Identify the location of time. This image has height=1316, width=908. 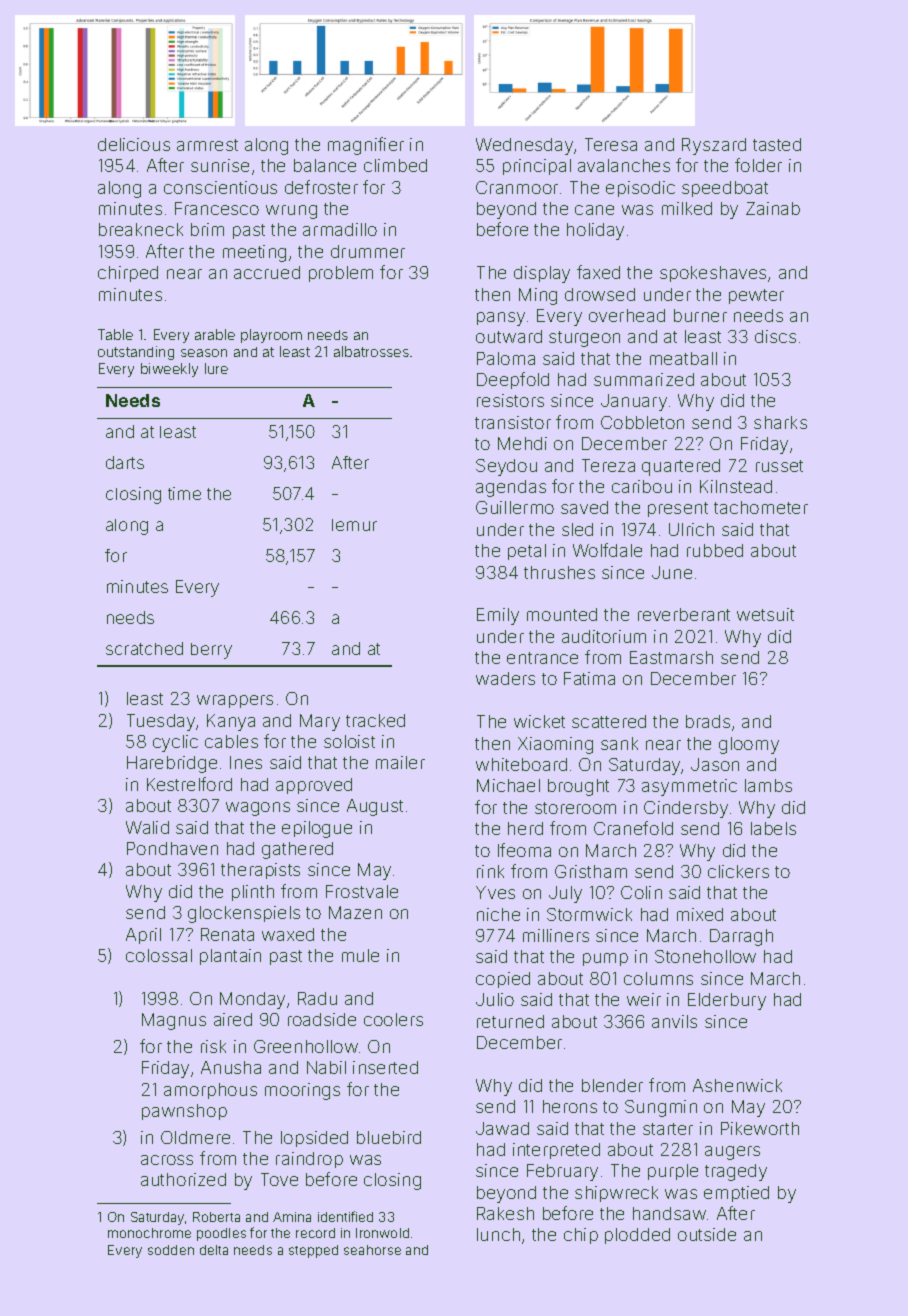
(184, 493).
